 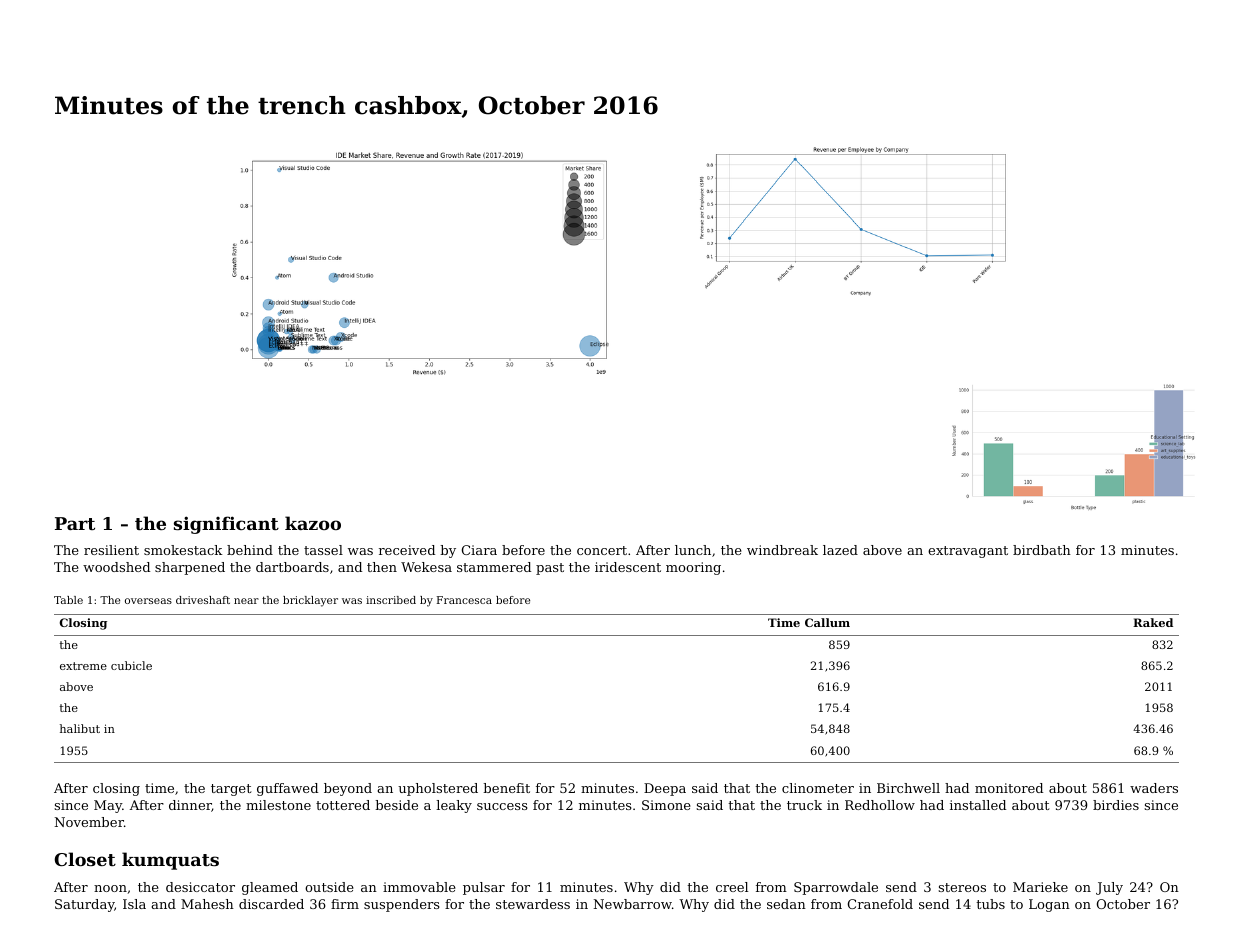 What do you see at coordinates (226, 525) in the screenshot?
I see `significant` at bounding box center [226, 525].
